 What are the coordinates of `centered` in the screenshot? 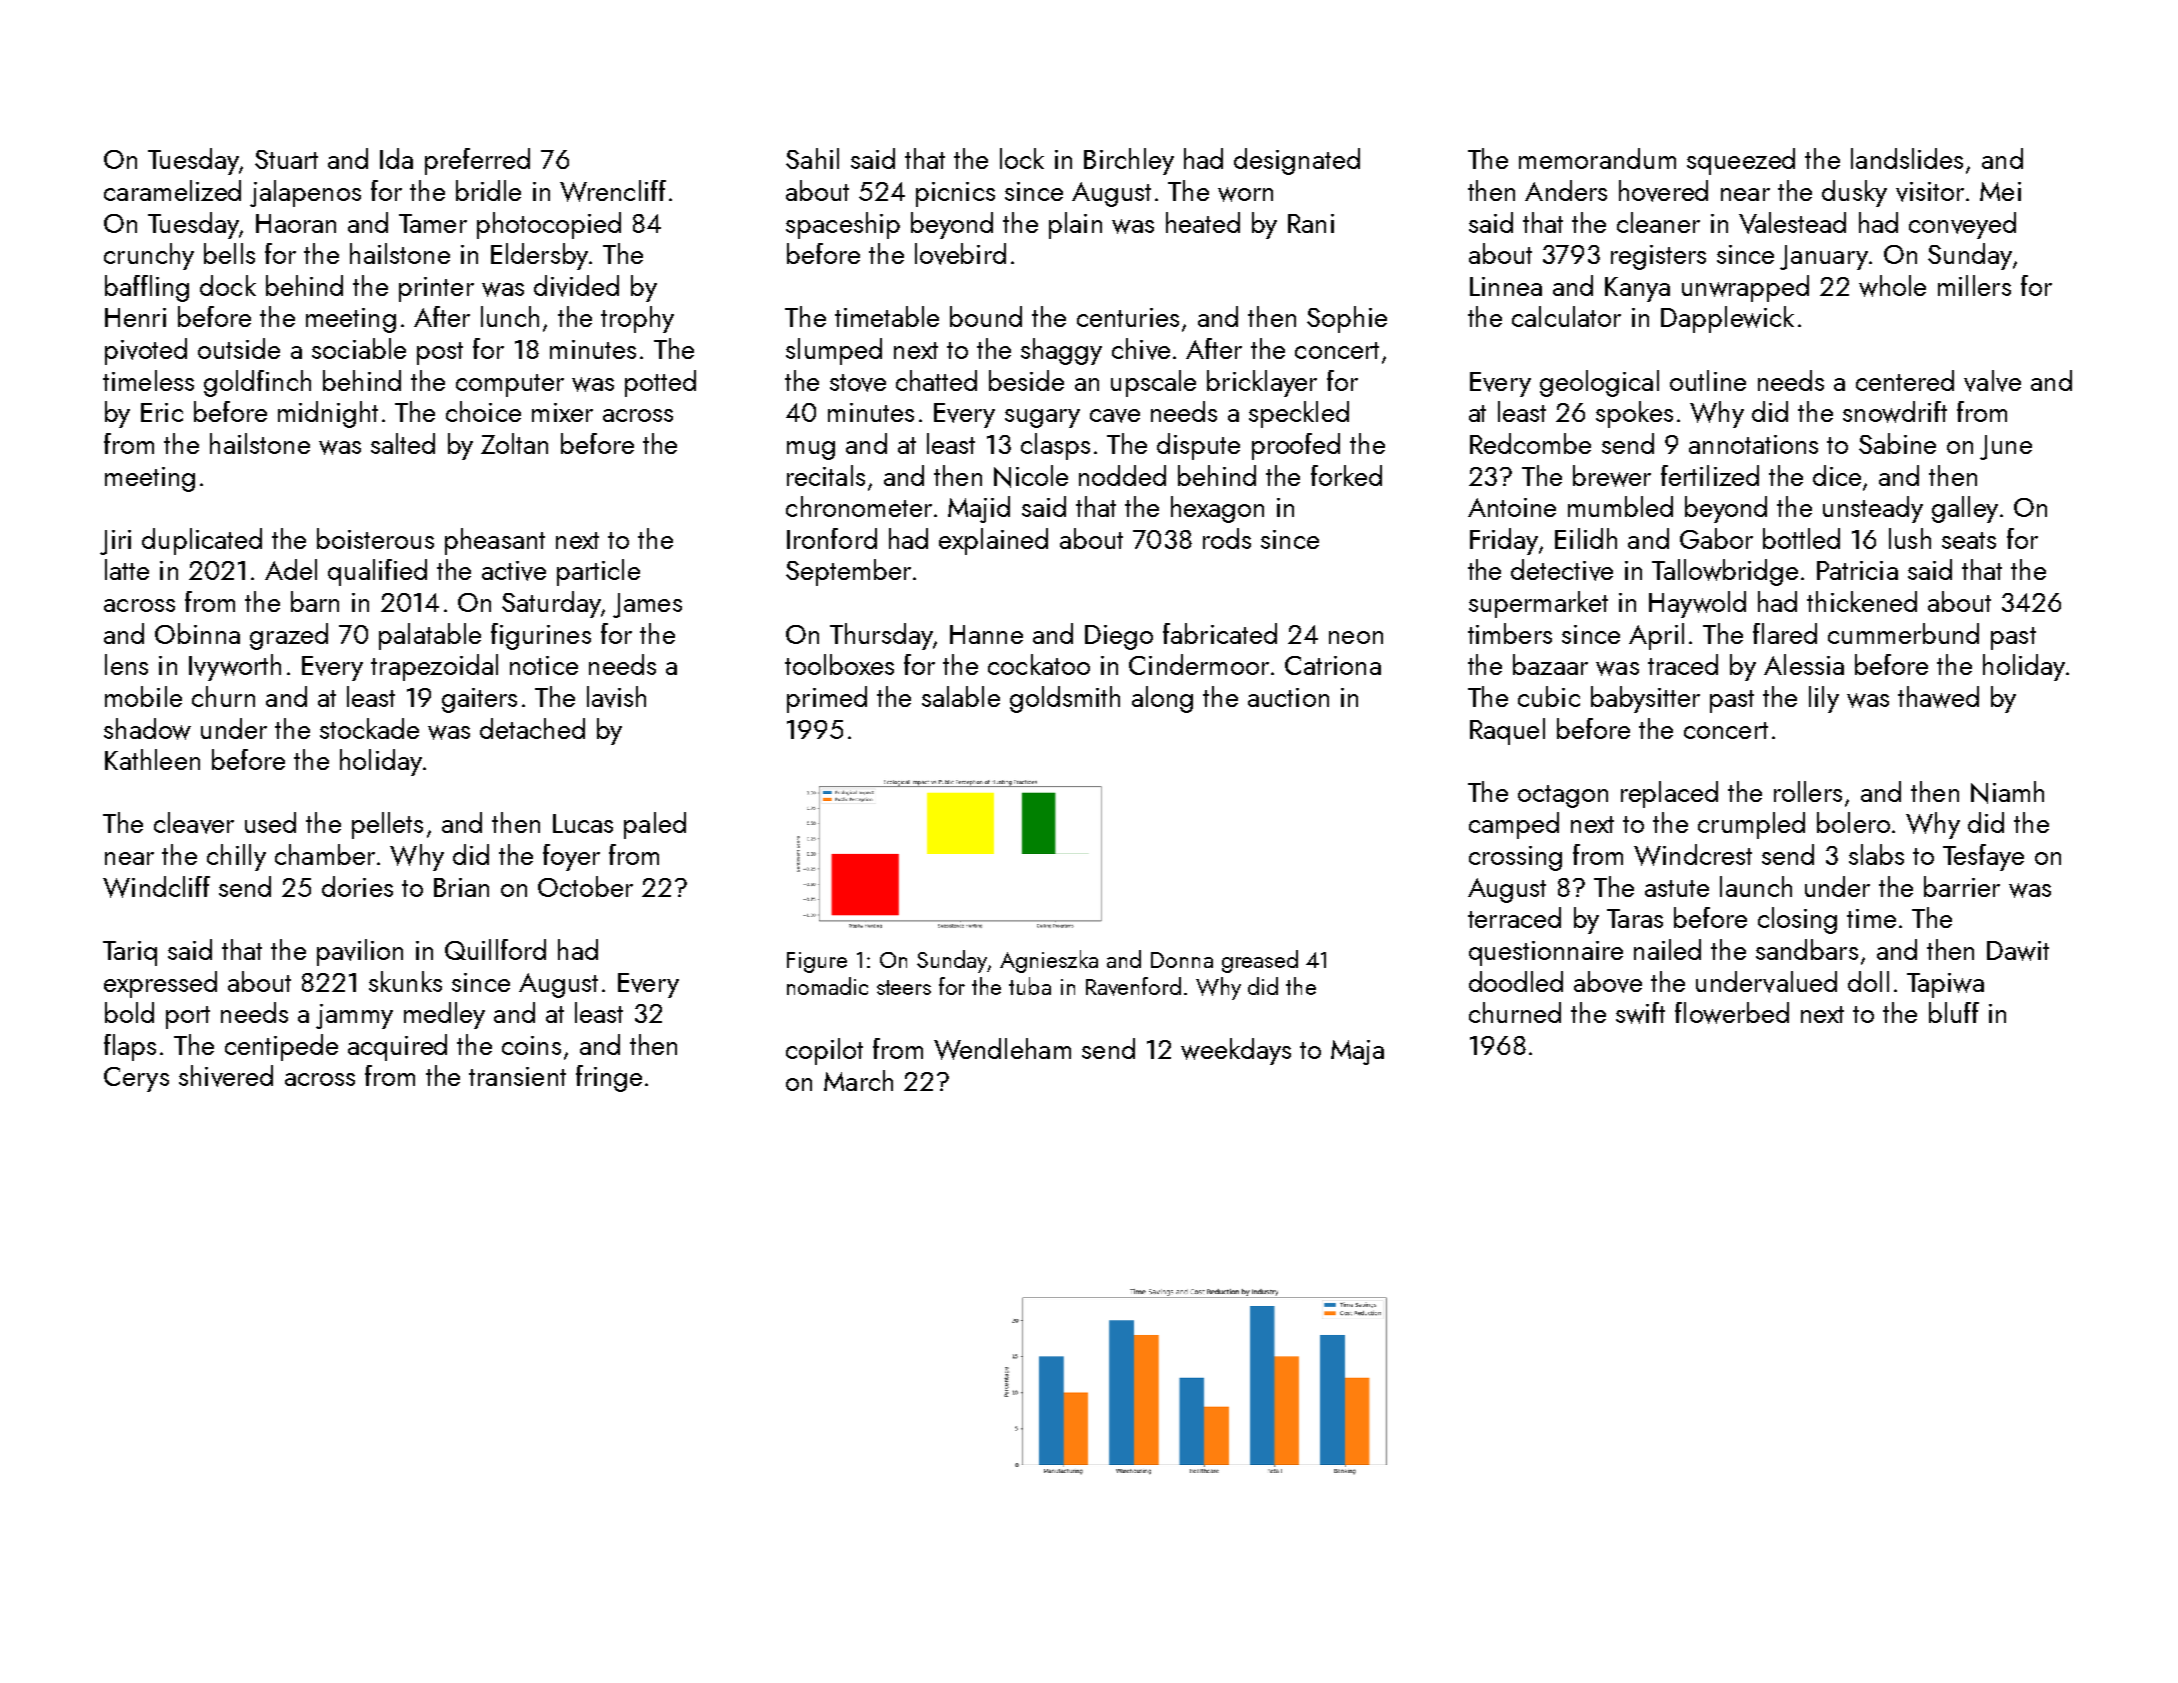 It's located at (1905, 380).
